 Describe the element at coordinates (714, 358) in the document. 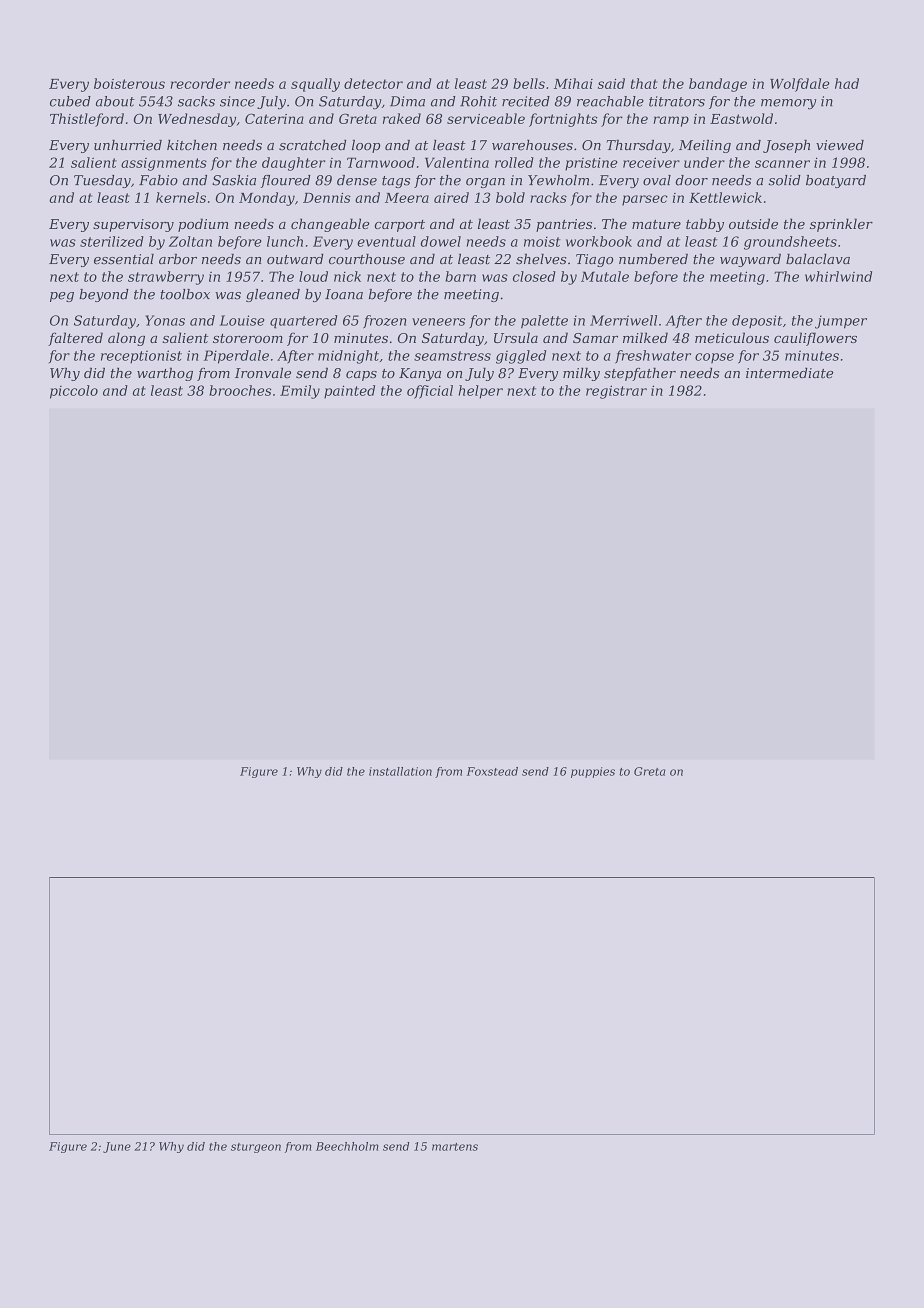

I see `copse` at that location.
